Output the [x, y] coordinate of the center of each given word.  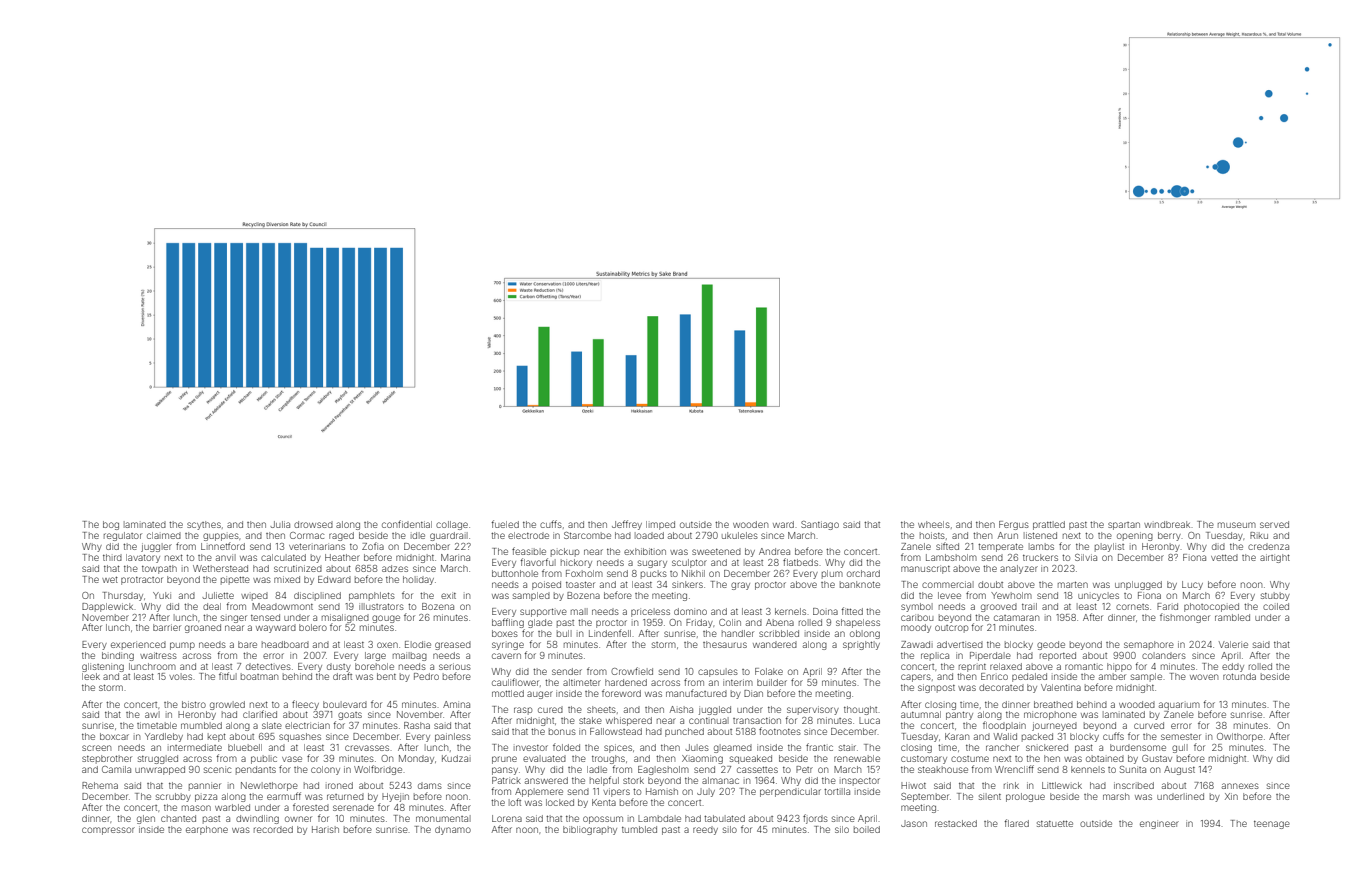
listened [1040, 535]
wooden [750, 524]
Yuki [162, 595]
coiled [1276, 606]
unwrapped [160, 770]
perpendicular [790, 792]
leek [91, 676]
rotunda [1239, 676]
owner [298, 819]
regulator [123, 536]
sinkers [687, 584]
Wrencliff [1014, 769]
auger [540, 695]
